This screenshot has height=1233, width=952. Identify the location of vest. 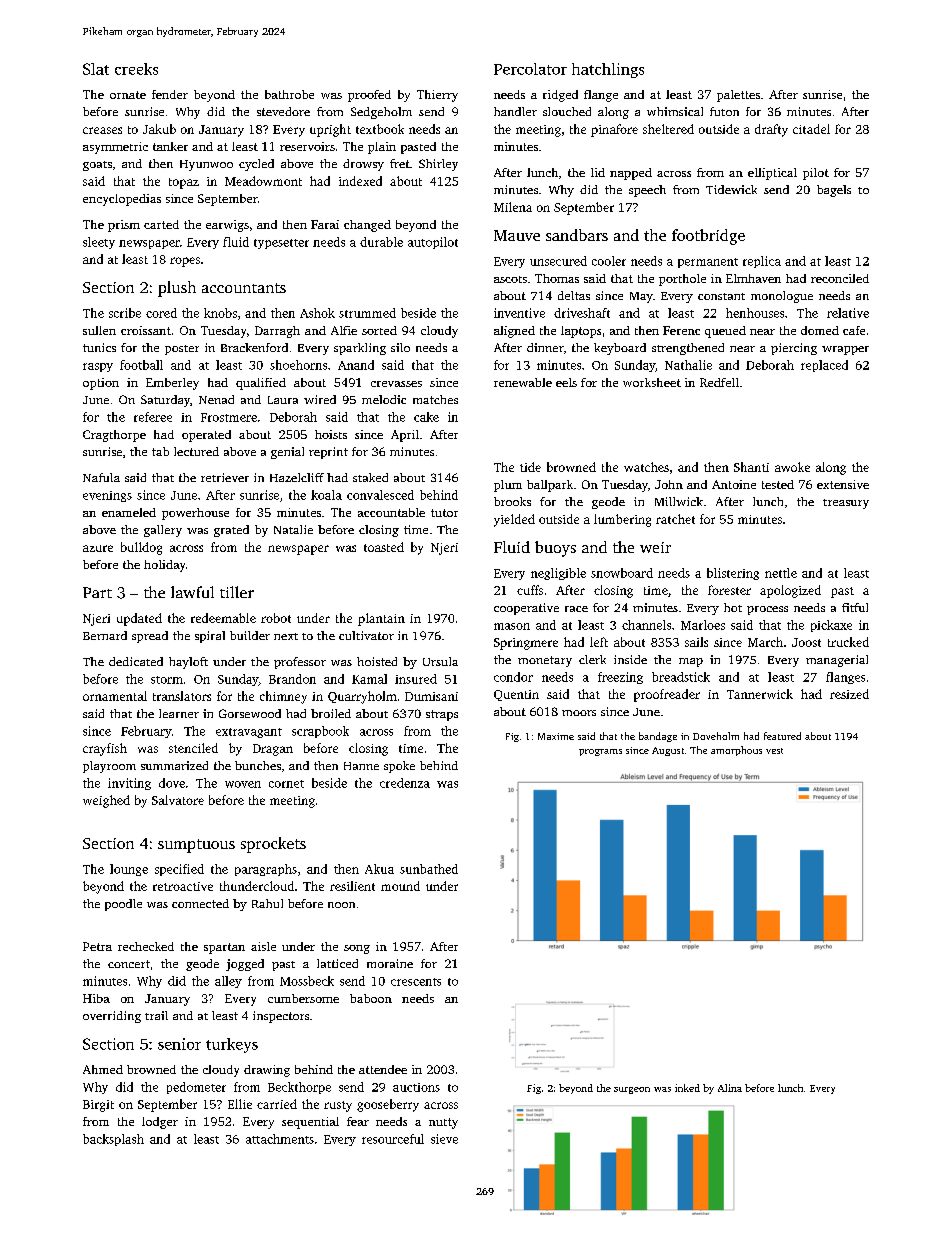
(774, 751).
